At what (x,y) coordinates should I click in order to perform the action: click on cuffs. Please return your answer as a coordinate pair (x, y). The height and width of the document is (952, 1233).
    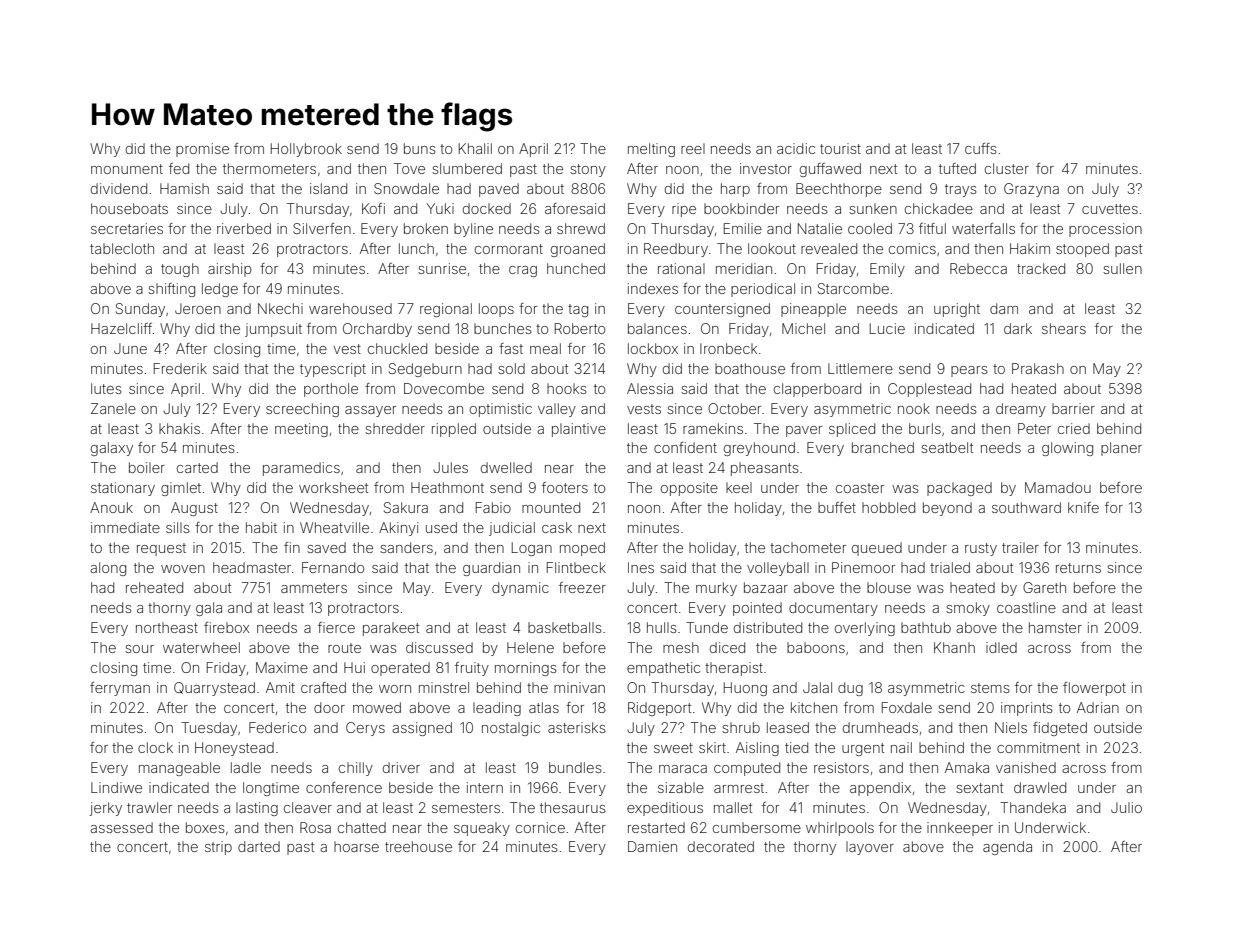
    Looking at the image, I should click on (981, 148).
